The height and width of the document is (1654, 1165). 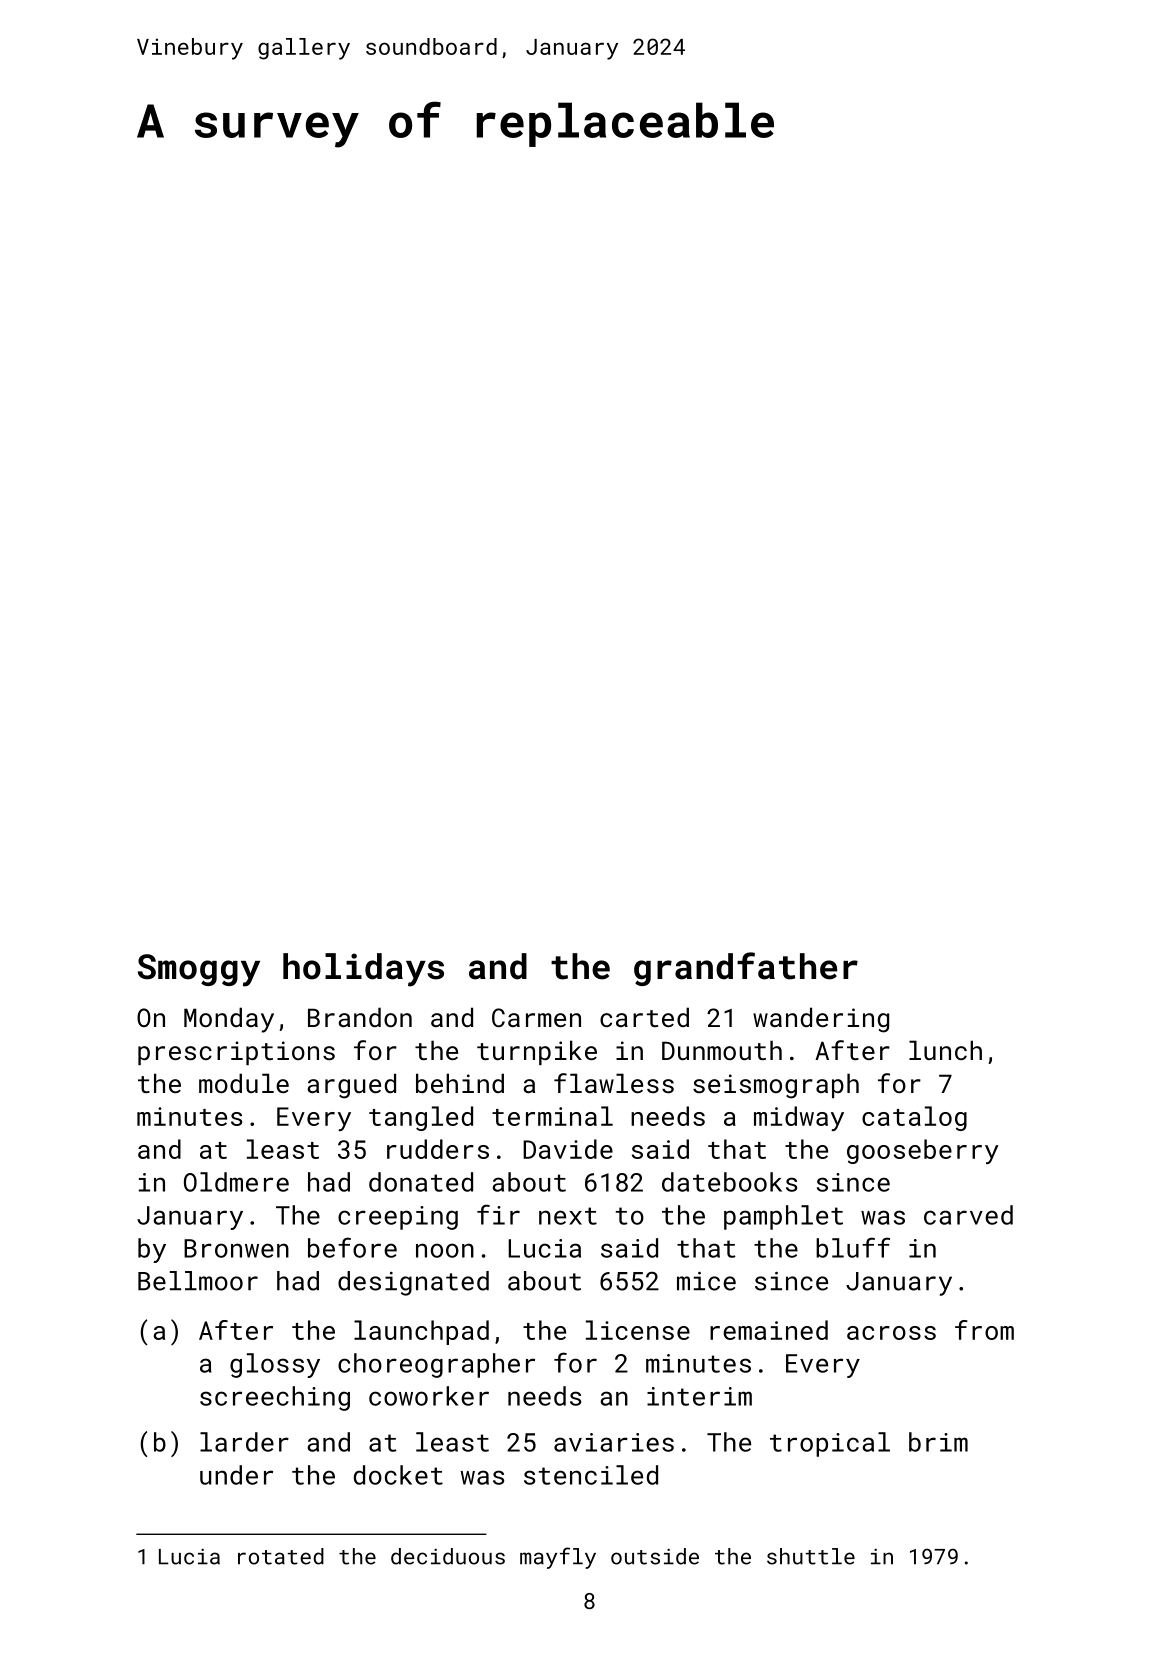 What do you see at coordinates (821, 1020) in the document?
I see `wandering` at bounding box center [821, 1020].
